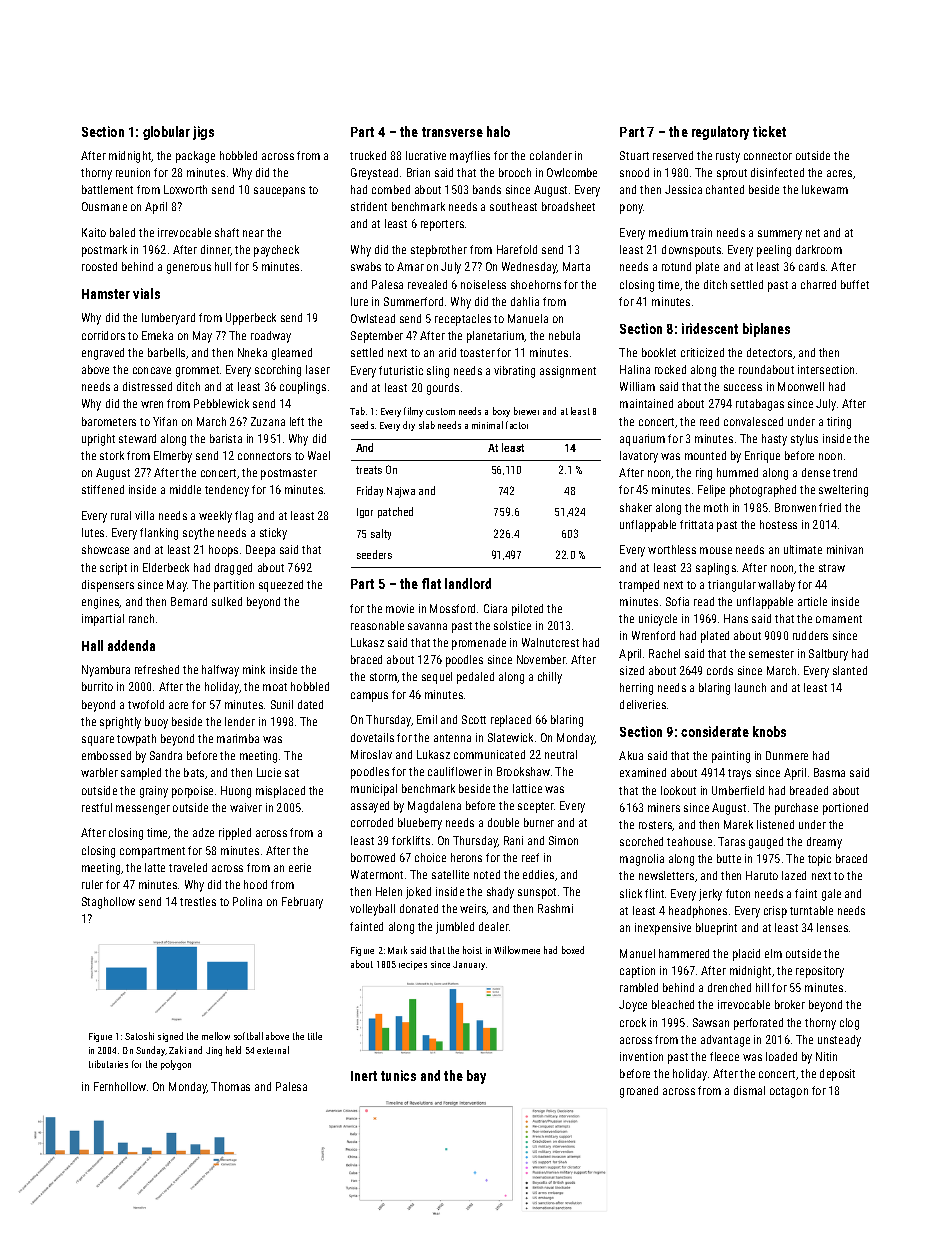 The image size is (952, 1233). What do you see at coordinates (811, 910) in the image?
I see `turntable` at bounding box center [811, 910].
